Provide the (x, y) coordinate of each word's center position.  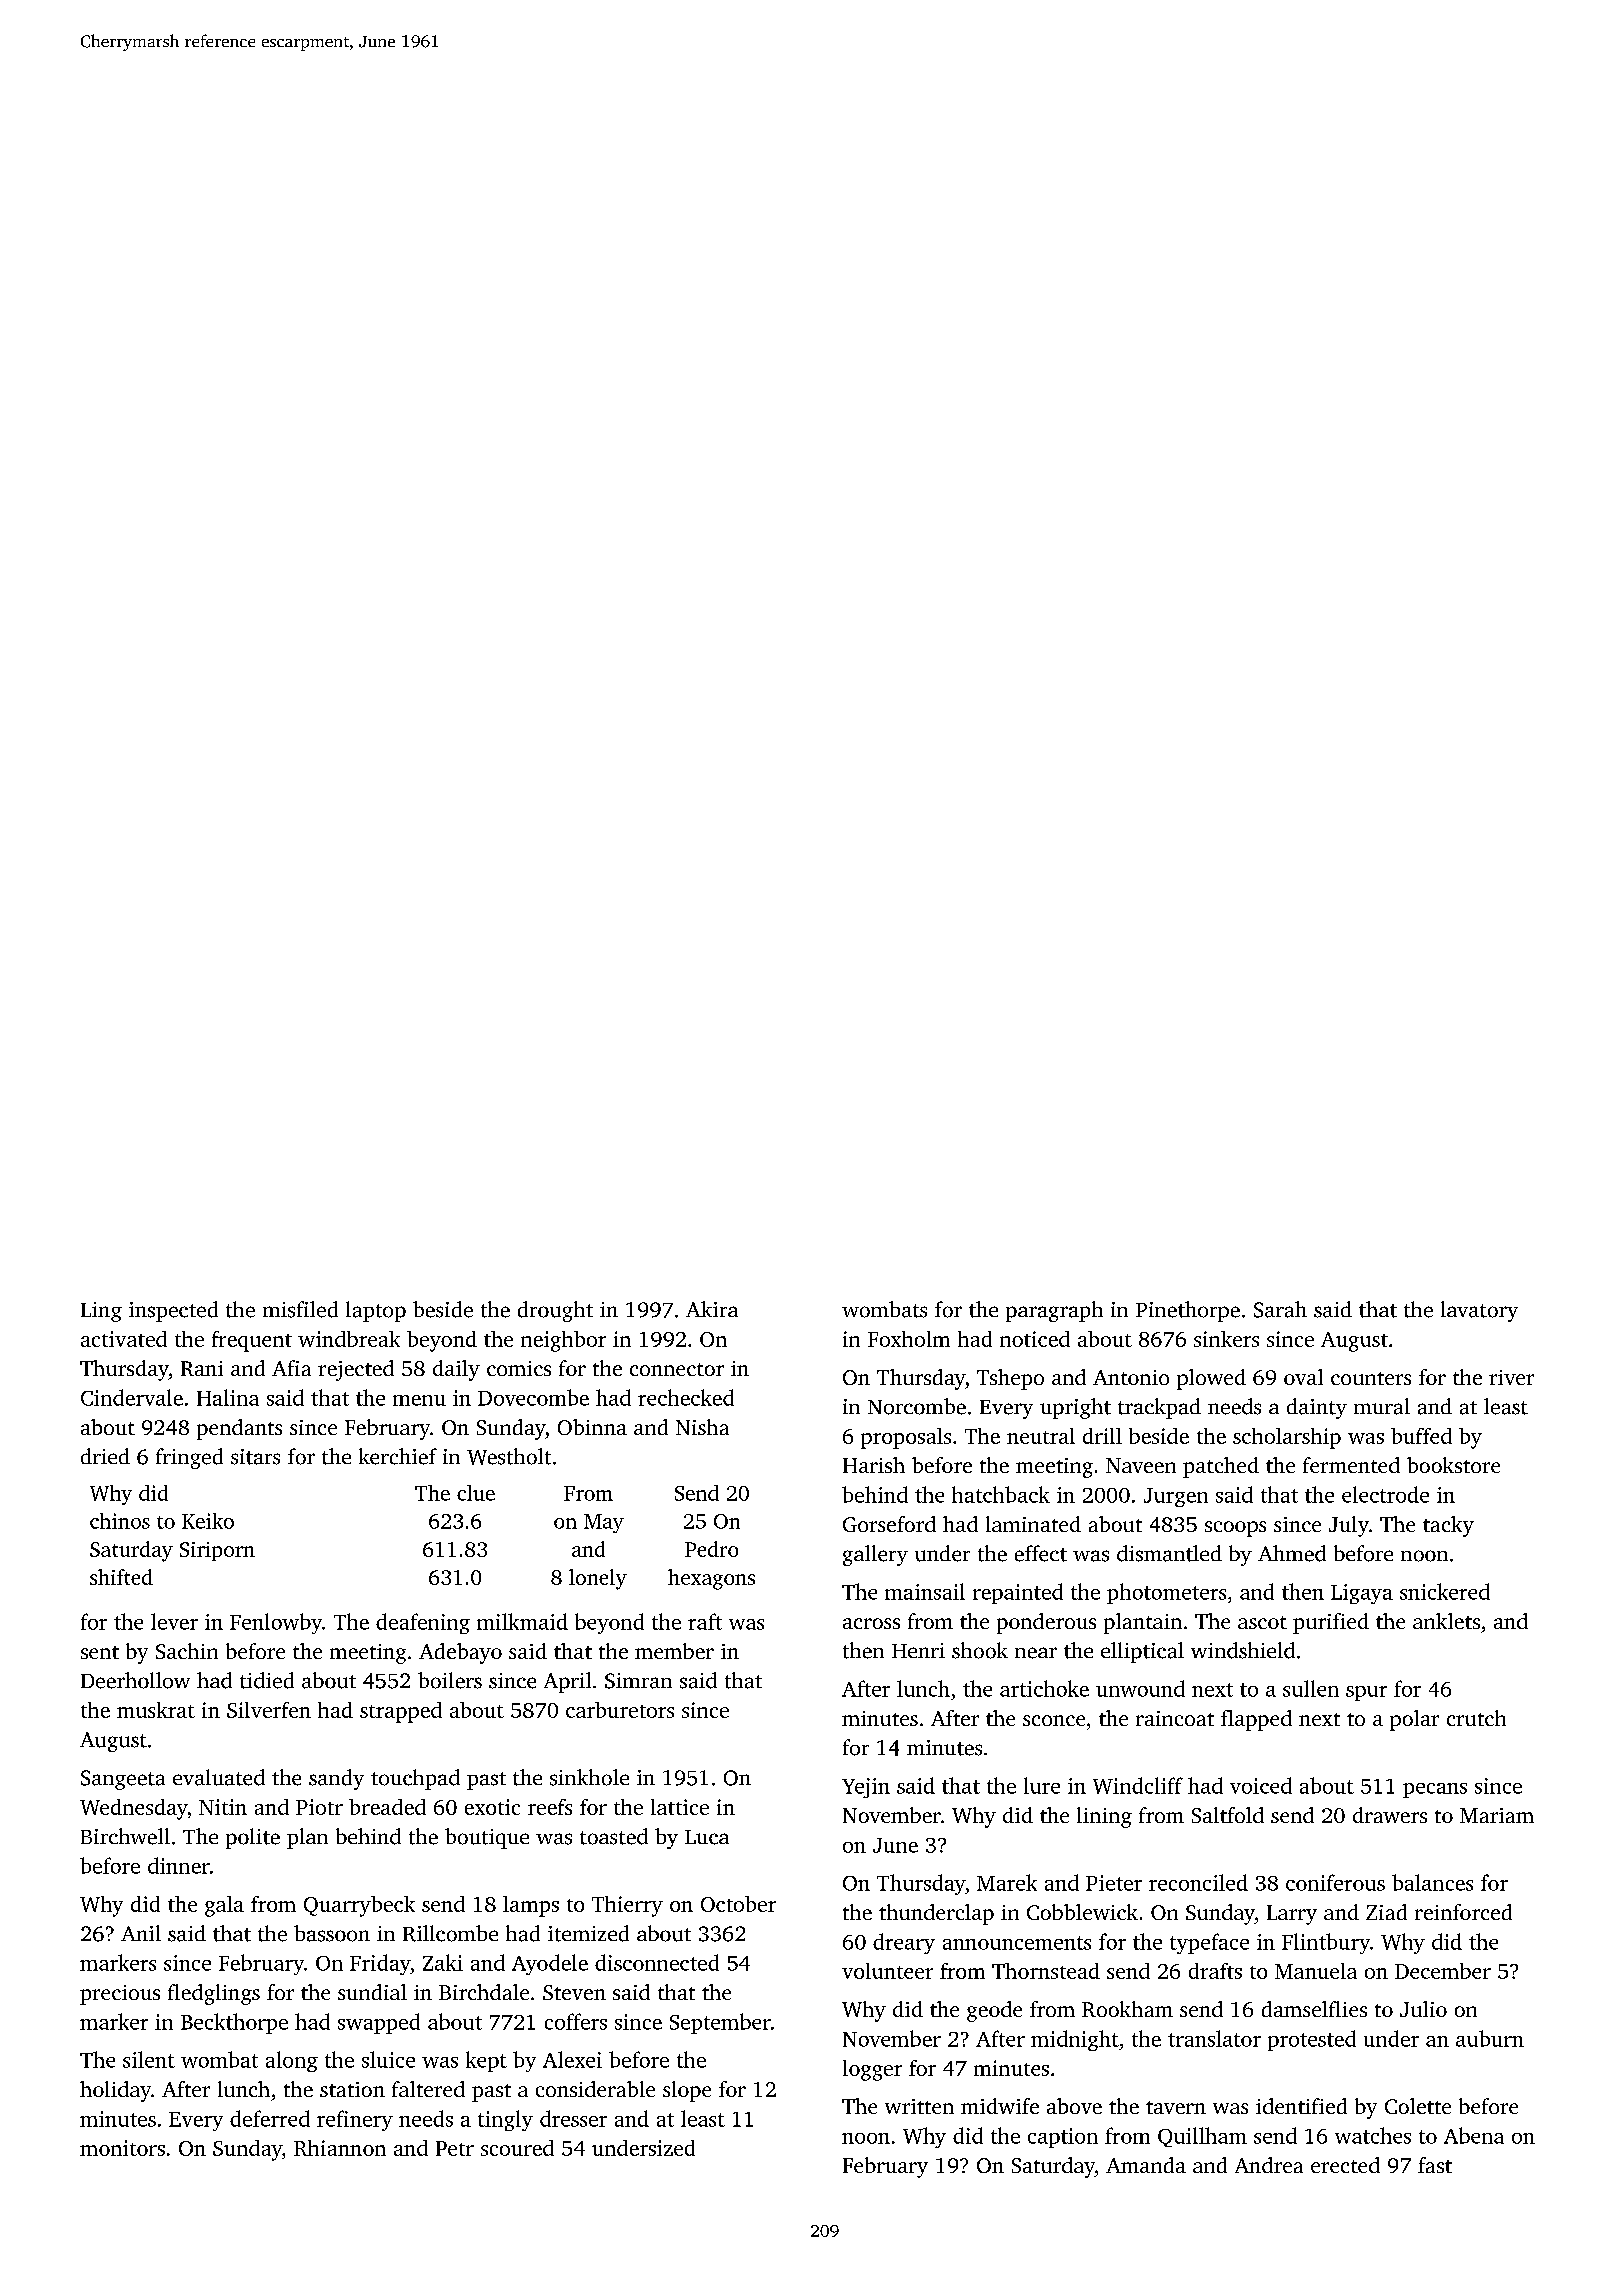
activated (124, 1339)
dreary (904, 1943)
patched (1221, 1467)
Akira (712, 1309)
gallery (875, 1555)
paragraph (1054, 1311)
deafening (423, 1623)
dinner (179, 1865)
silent (149, 2059)
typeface (1209, 1943)
